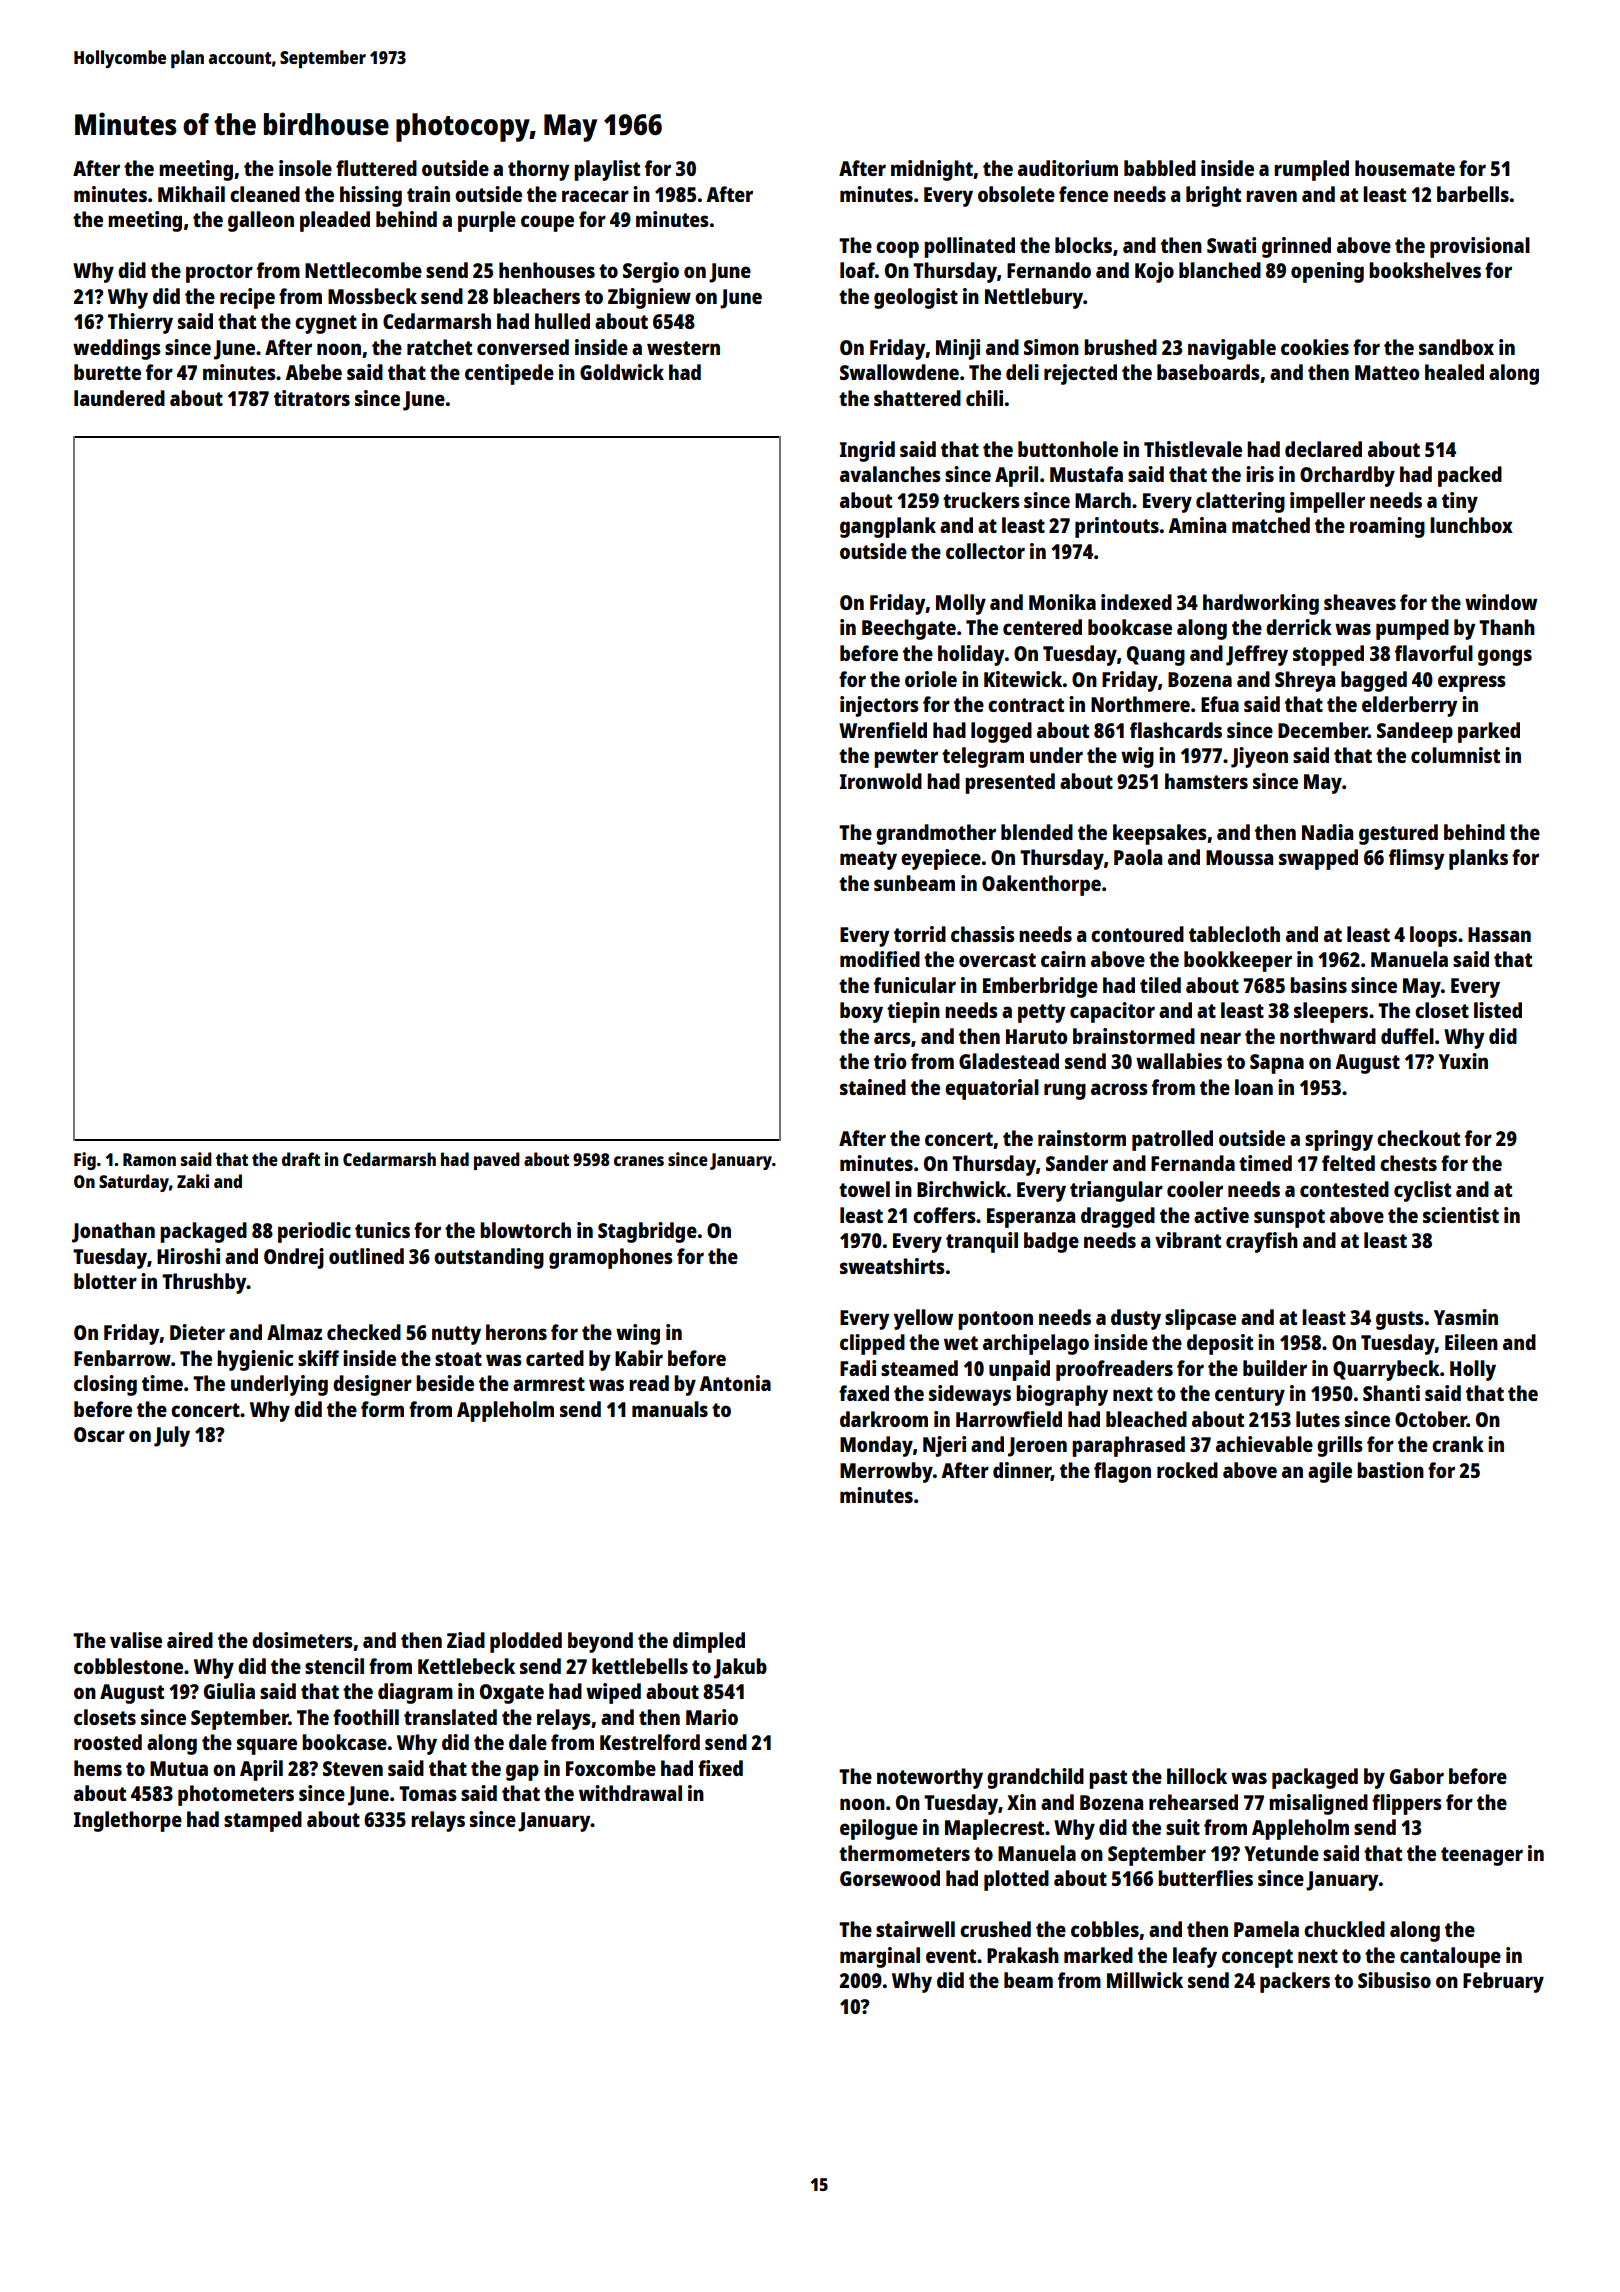  What do you see at coordinates (1277, 1064) in the screenshot?
I see `Sapna` at bounding box center [1277, 1064].
